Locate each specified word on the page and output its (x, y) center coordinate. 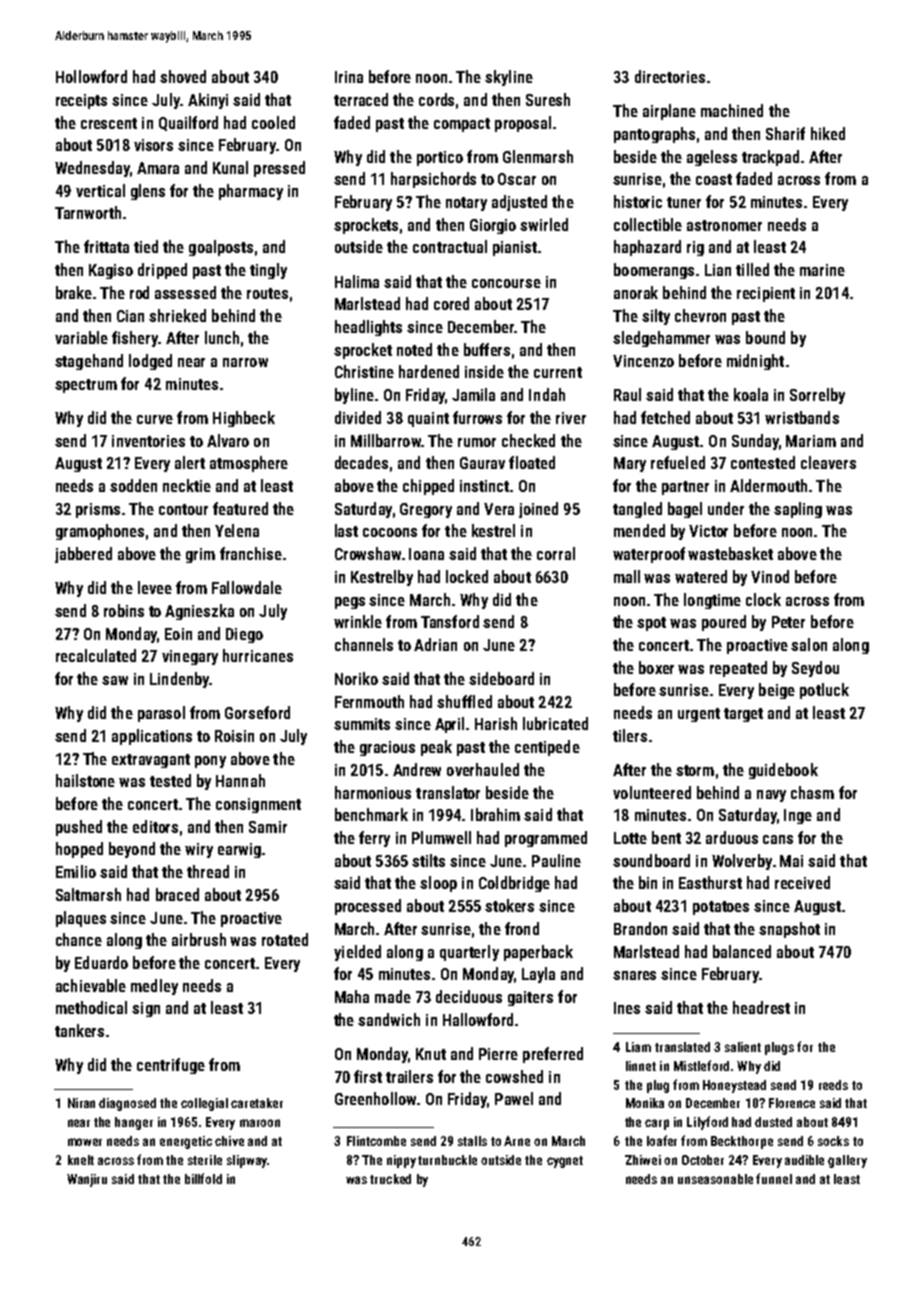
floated (532, 462)
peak (436, 748)
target (743, 715)
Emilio (76, 871)
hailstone (85, 780)
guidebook (783, 771)
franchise (251, 553)
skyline (509, 78)
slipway (247, 1161)
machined (732, 110)
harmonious (373, 792)
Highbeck (244, 419)
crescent (109, 123)
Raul (627, 394)
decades (361, 462)
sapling (798, 510)
